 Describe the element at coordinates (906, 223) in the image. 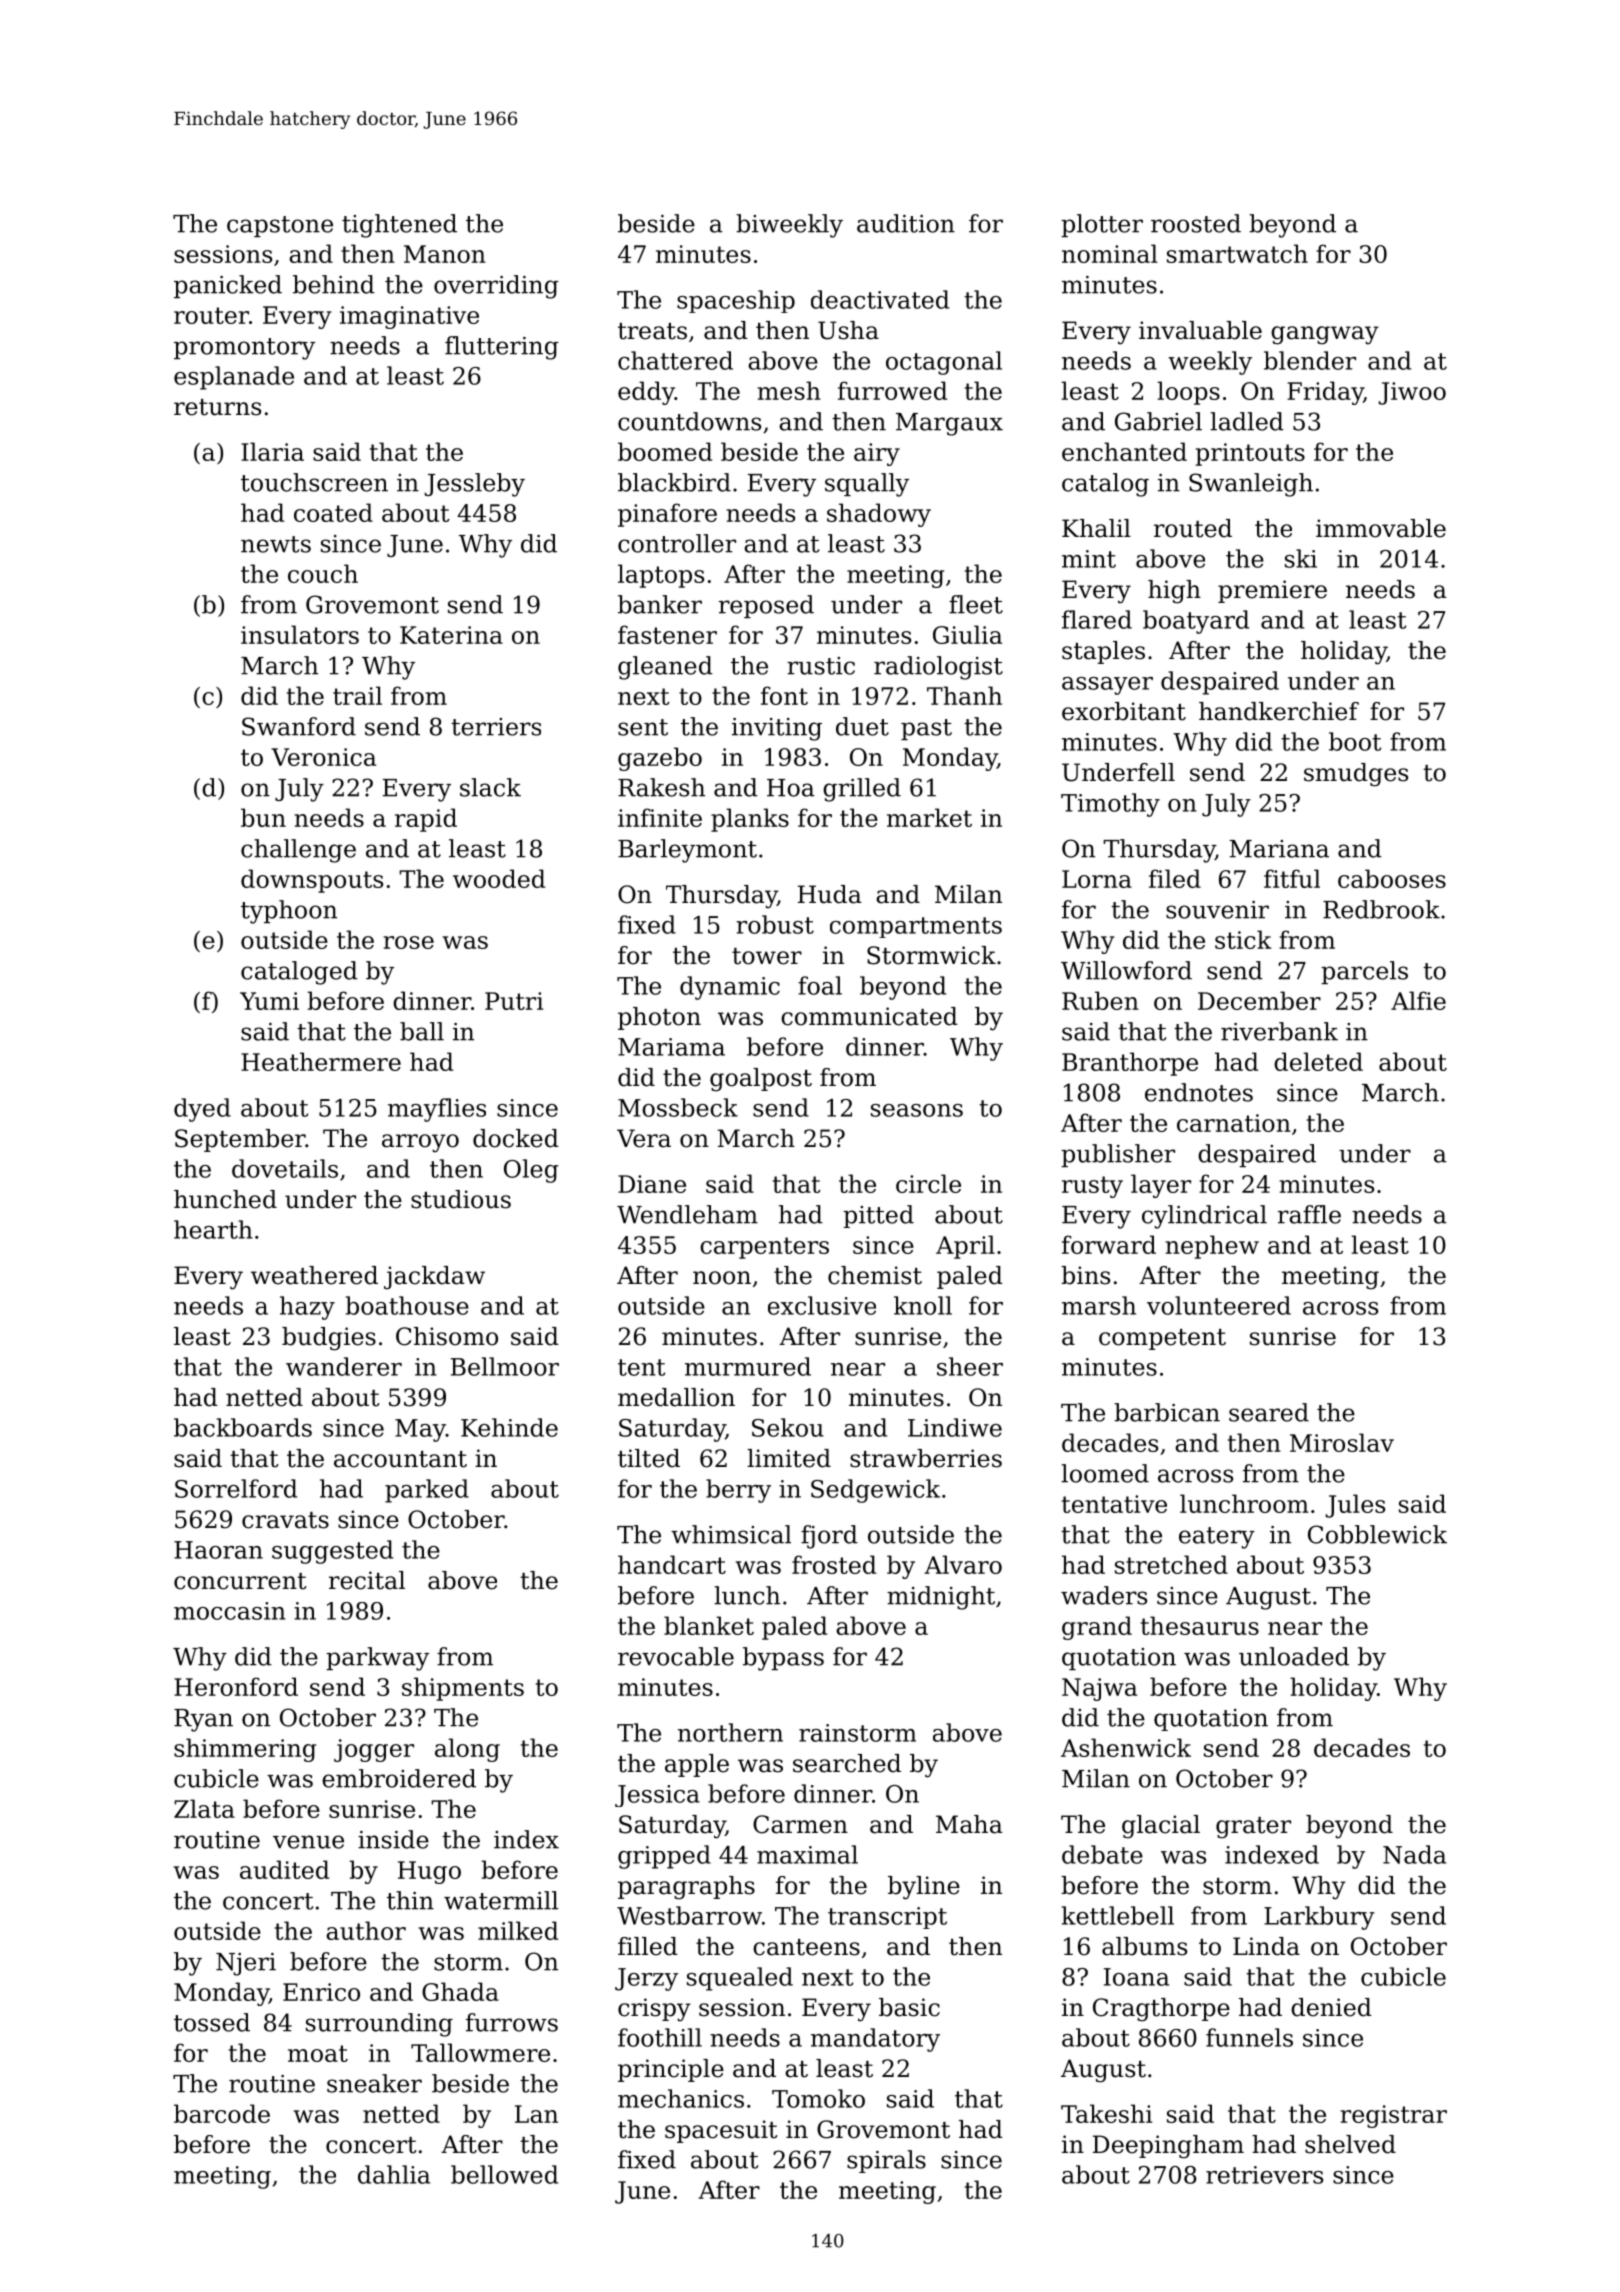

I see `audition` at that location.
